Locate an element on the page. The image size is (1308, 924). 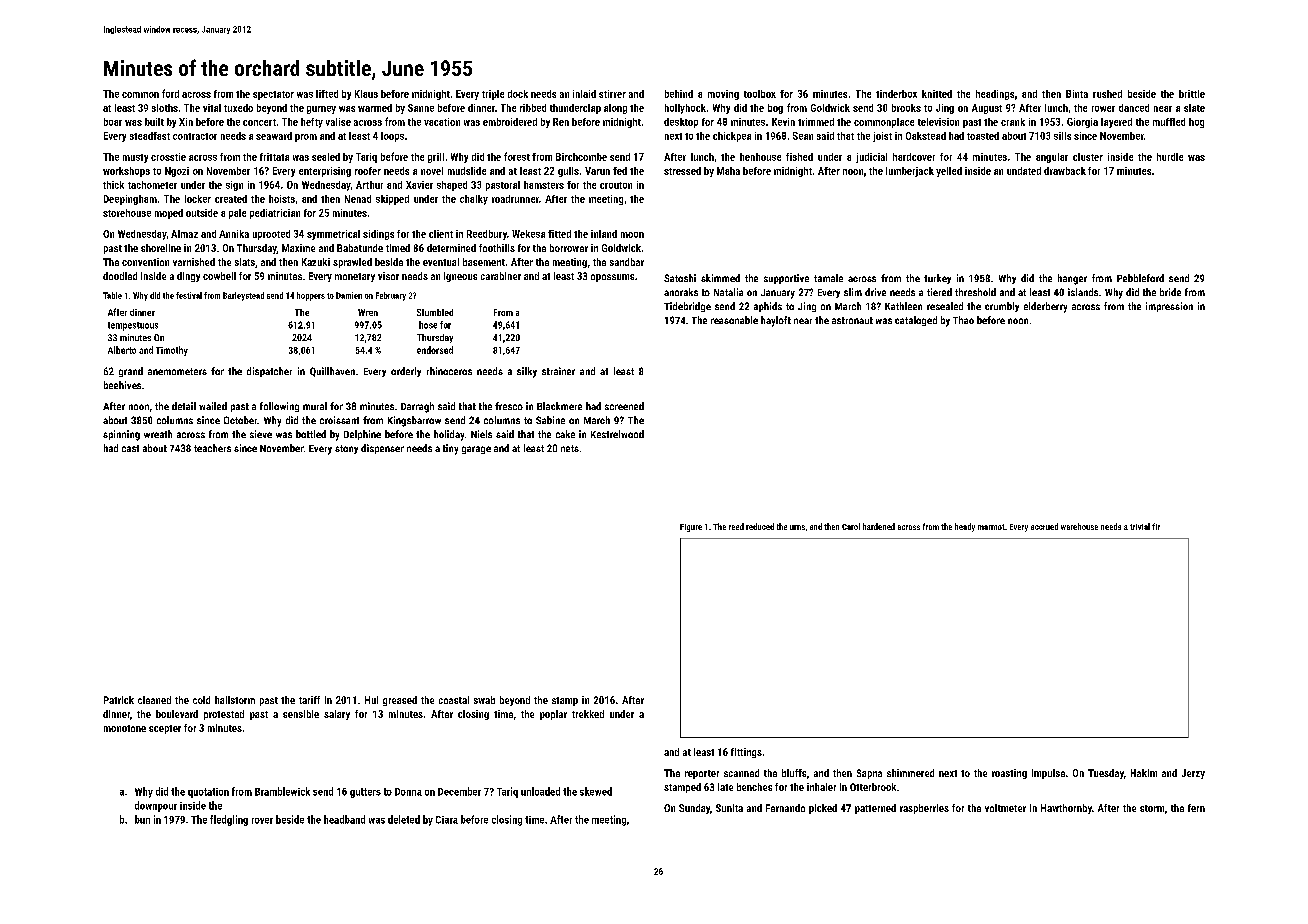
cleaned is located at coordinates (154, 700).
